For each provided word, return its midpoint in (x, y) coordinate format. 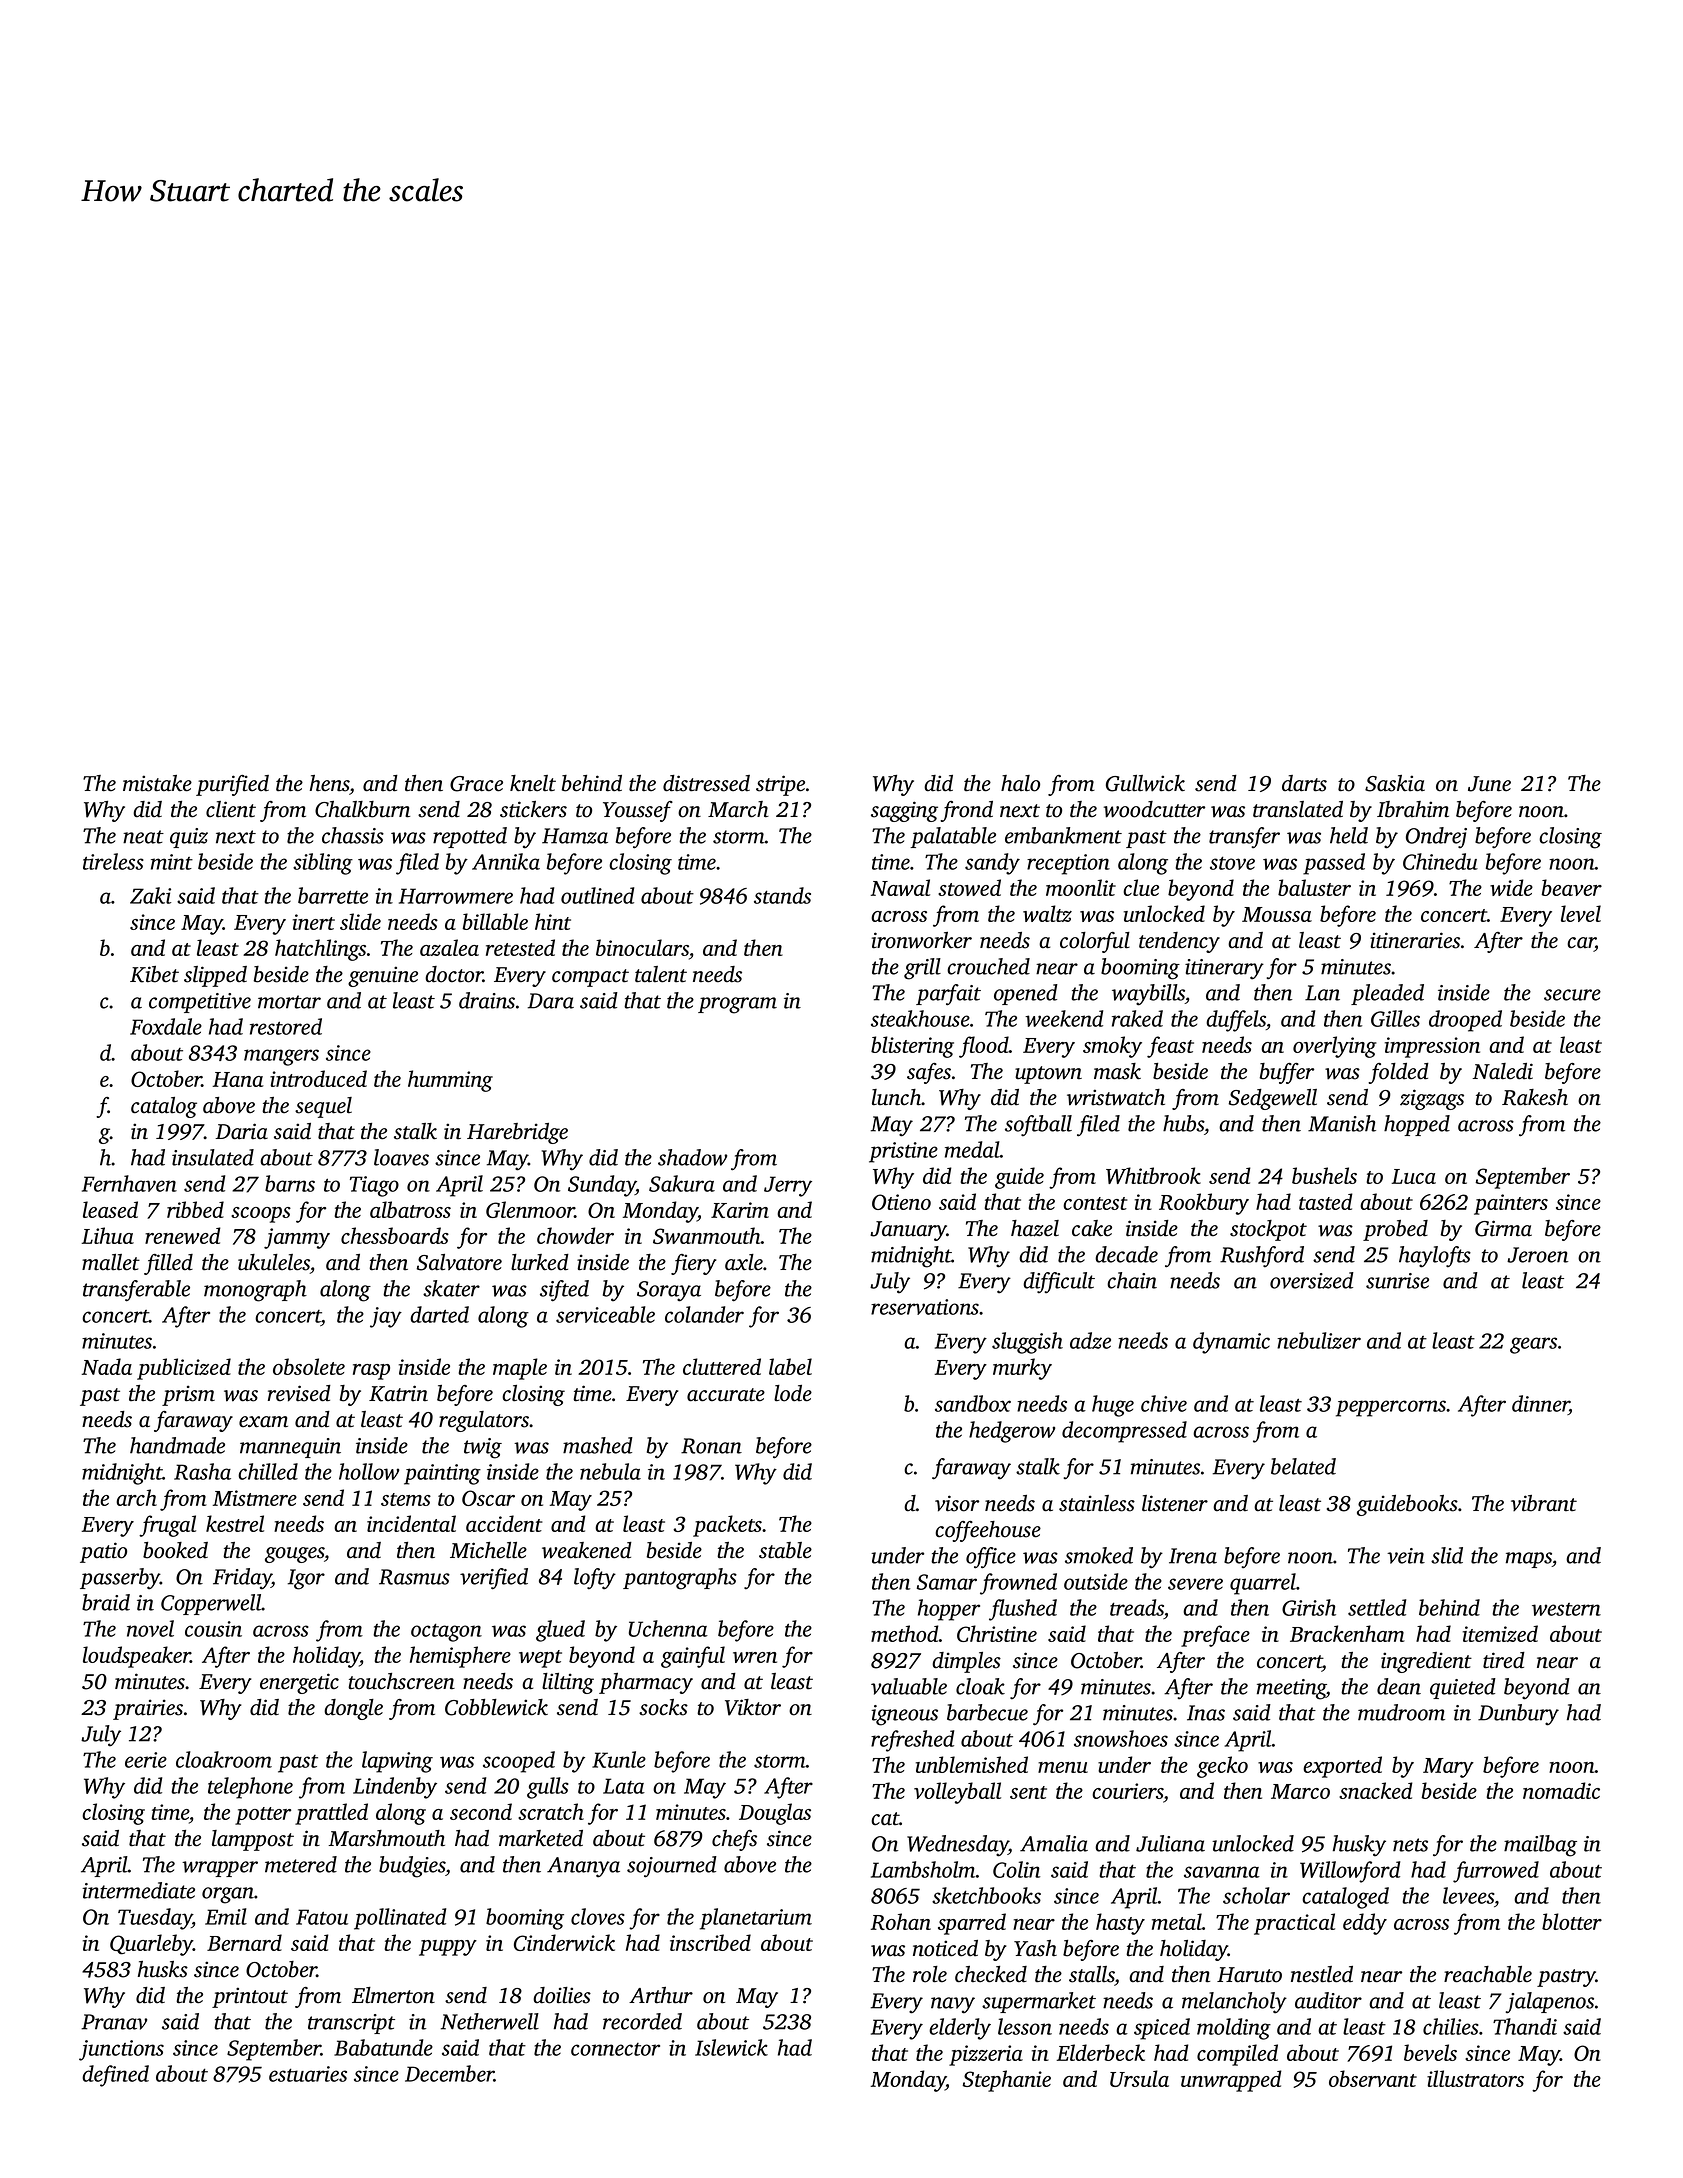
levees (1468, 1895)
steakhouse (920, 1018)
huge (1113, 1406)
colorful (1095, 942)
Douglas (775, 1814)
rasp (371, 1372)
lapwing (397, 1762)
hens (329, 783)
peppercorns (1391, 1408)
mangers (281, 1057)
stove (1232, 863)
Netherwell (490, 2021)
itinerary (1224, 969)
